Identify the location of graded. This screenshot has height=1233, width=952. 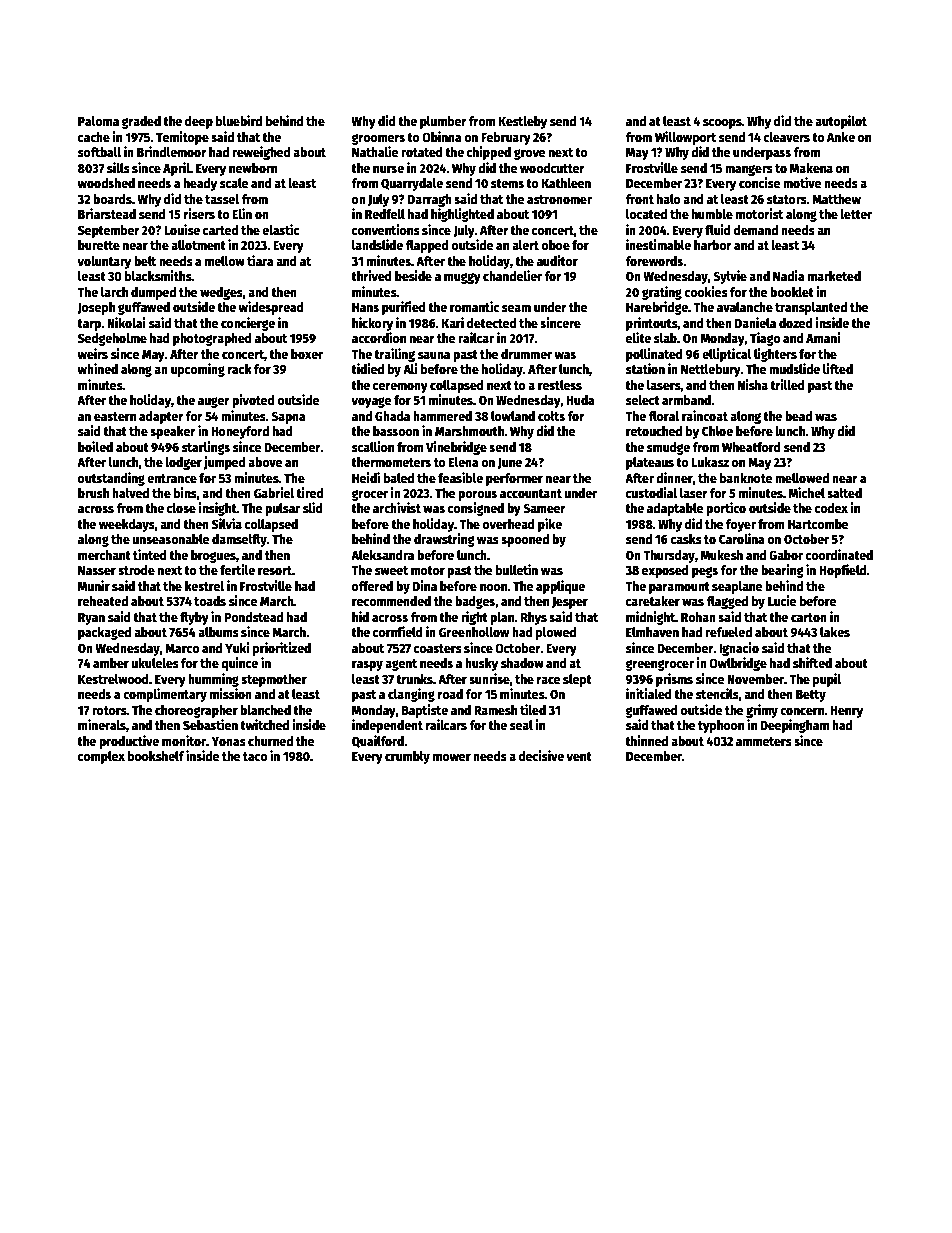
(141, 122).
